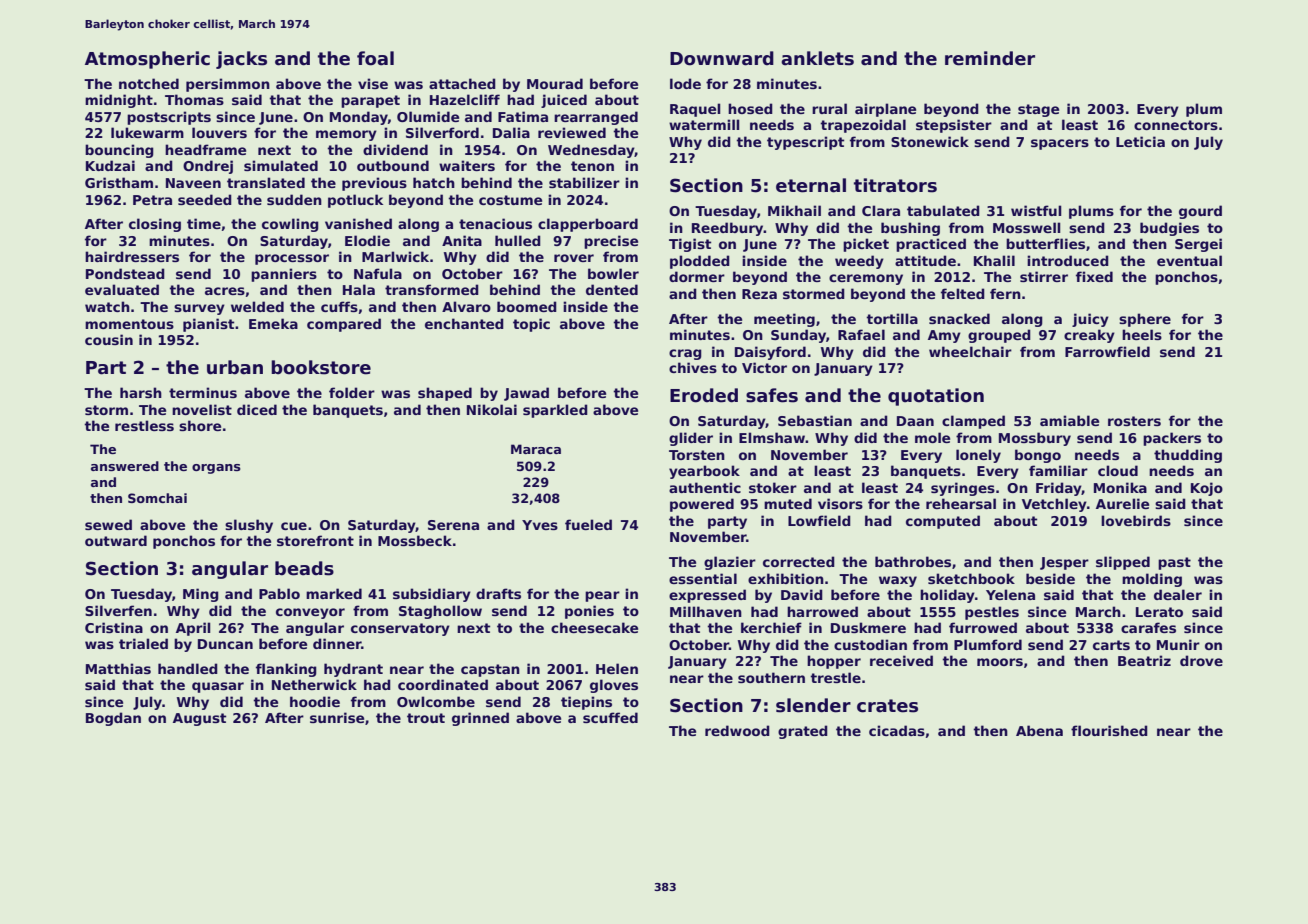 Image resolution: width=1308 pixels, height=924 pixels. Describe the element at coordinates (1039, 730) in the screenshot. I see `Abena` at that location.
